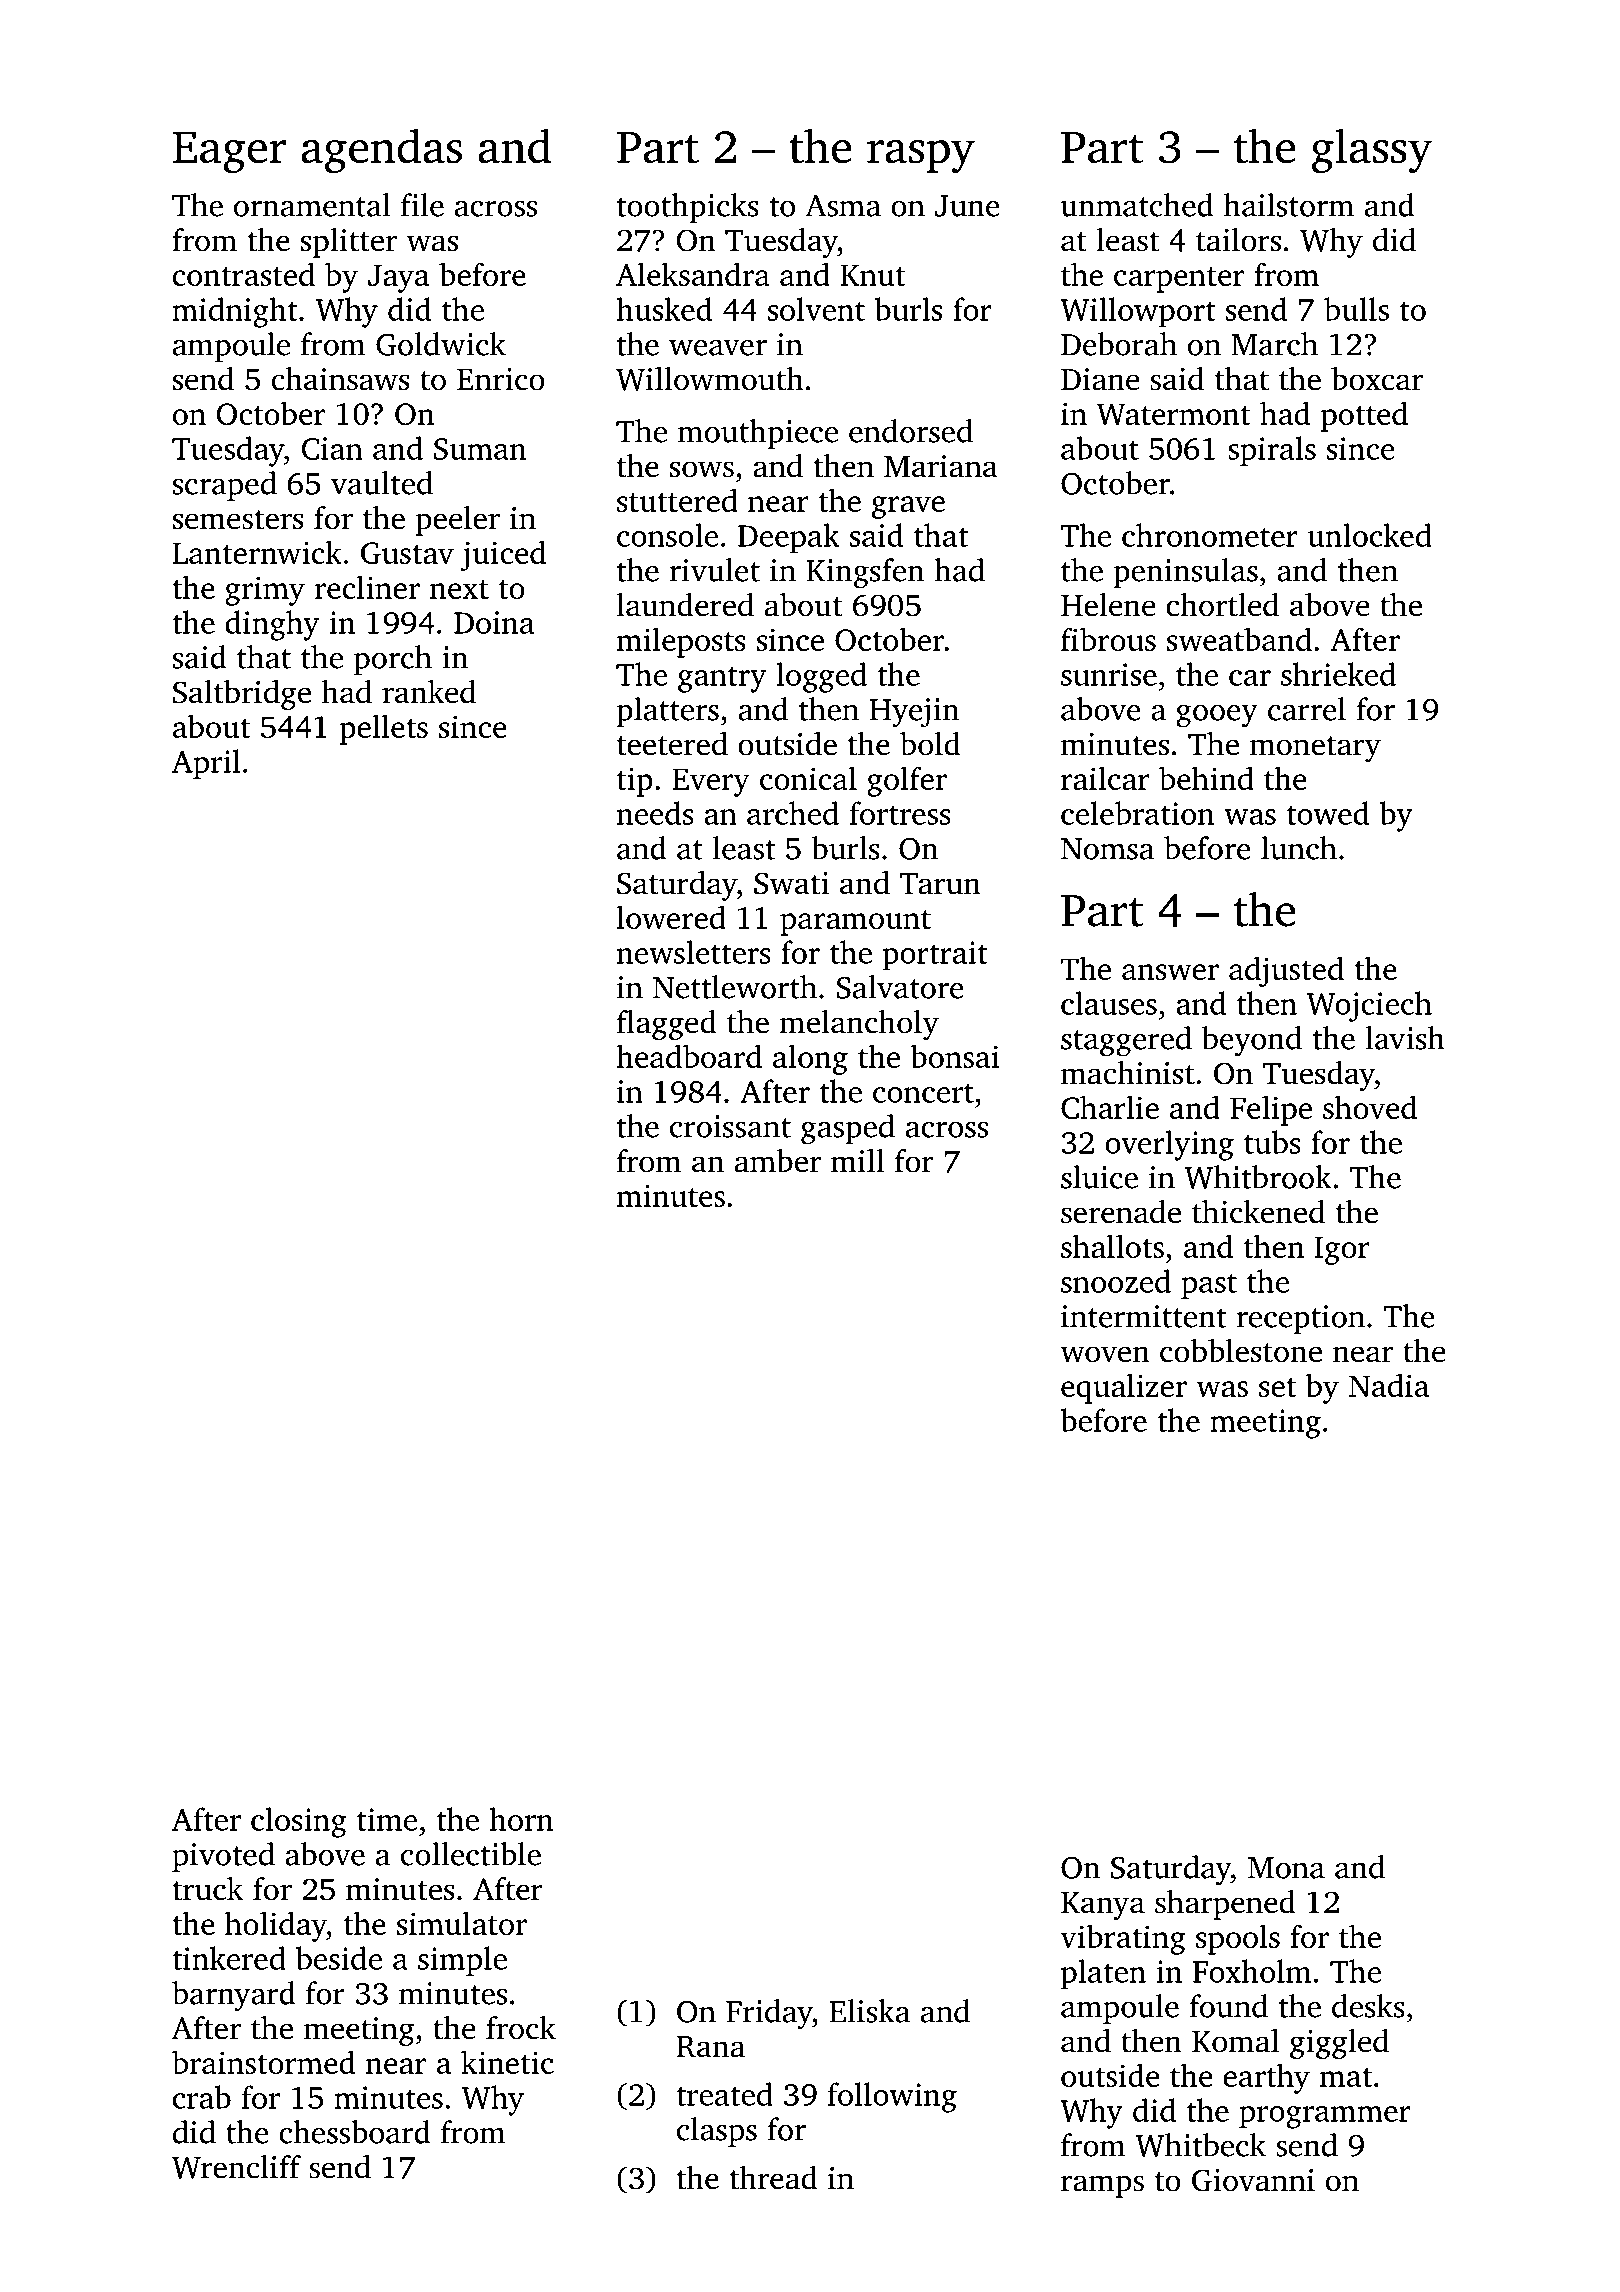 The height and width of the screenshot is (2292, 1620). Describe the element at coordinates (339, 1958) in the screenshot. I see `beside` at that location.
